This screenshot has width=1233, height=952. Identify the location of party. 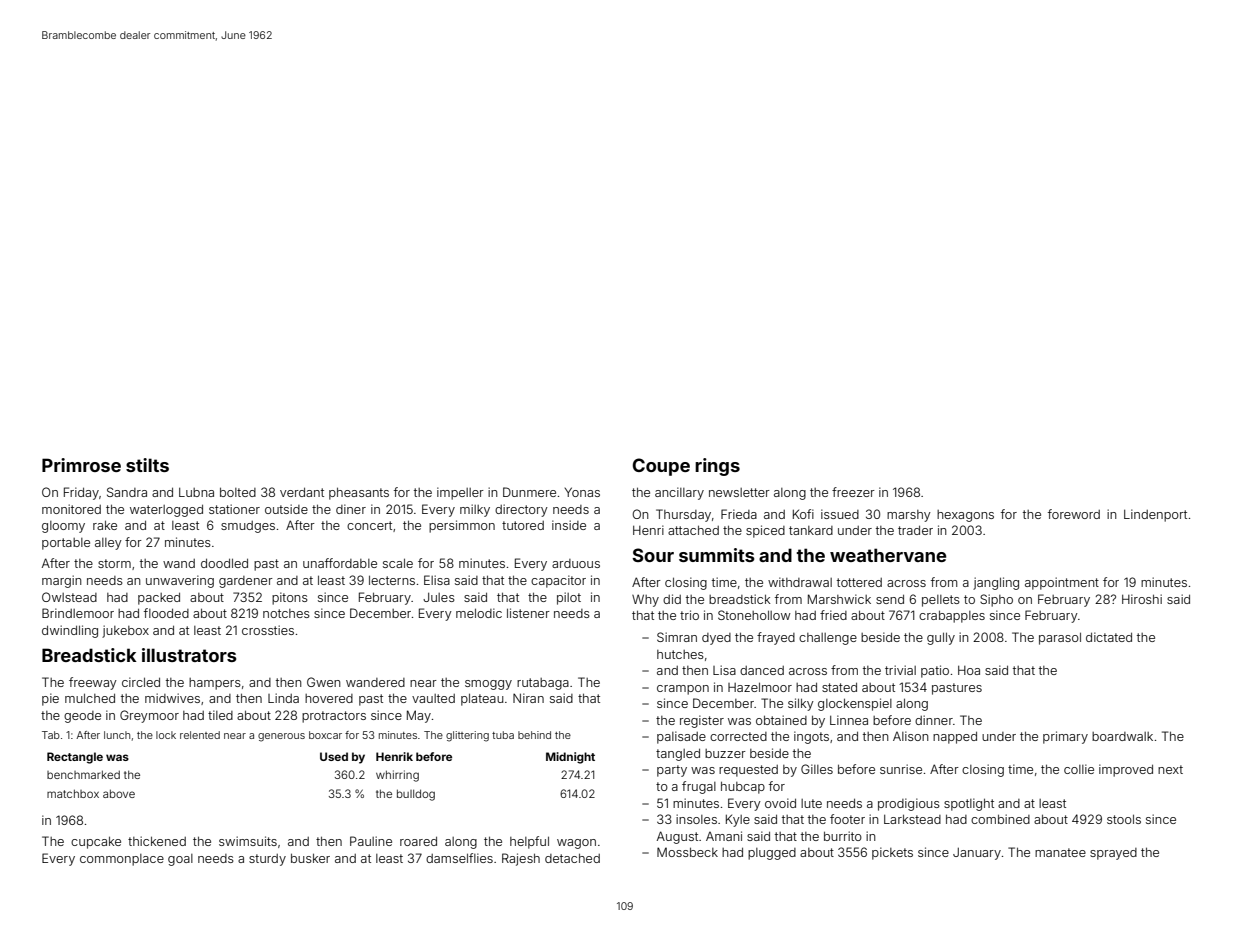
(672, 771).
